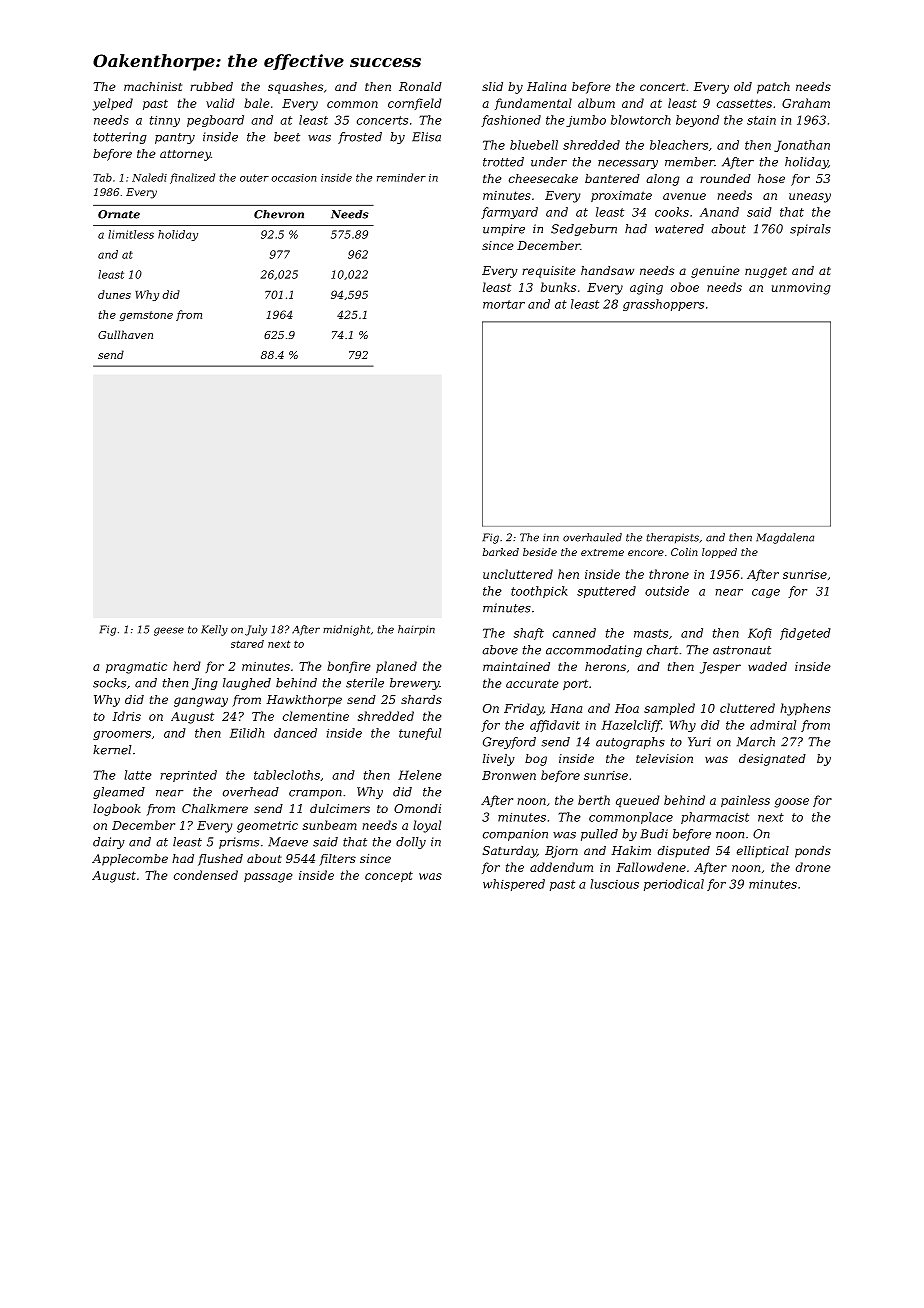 The image size is (924, 1308). What do you see at coordinates (743, 86) in the screenshot?
I see `old` at bounding box center [743, 86].
